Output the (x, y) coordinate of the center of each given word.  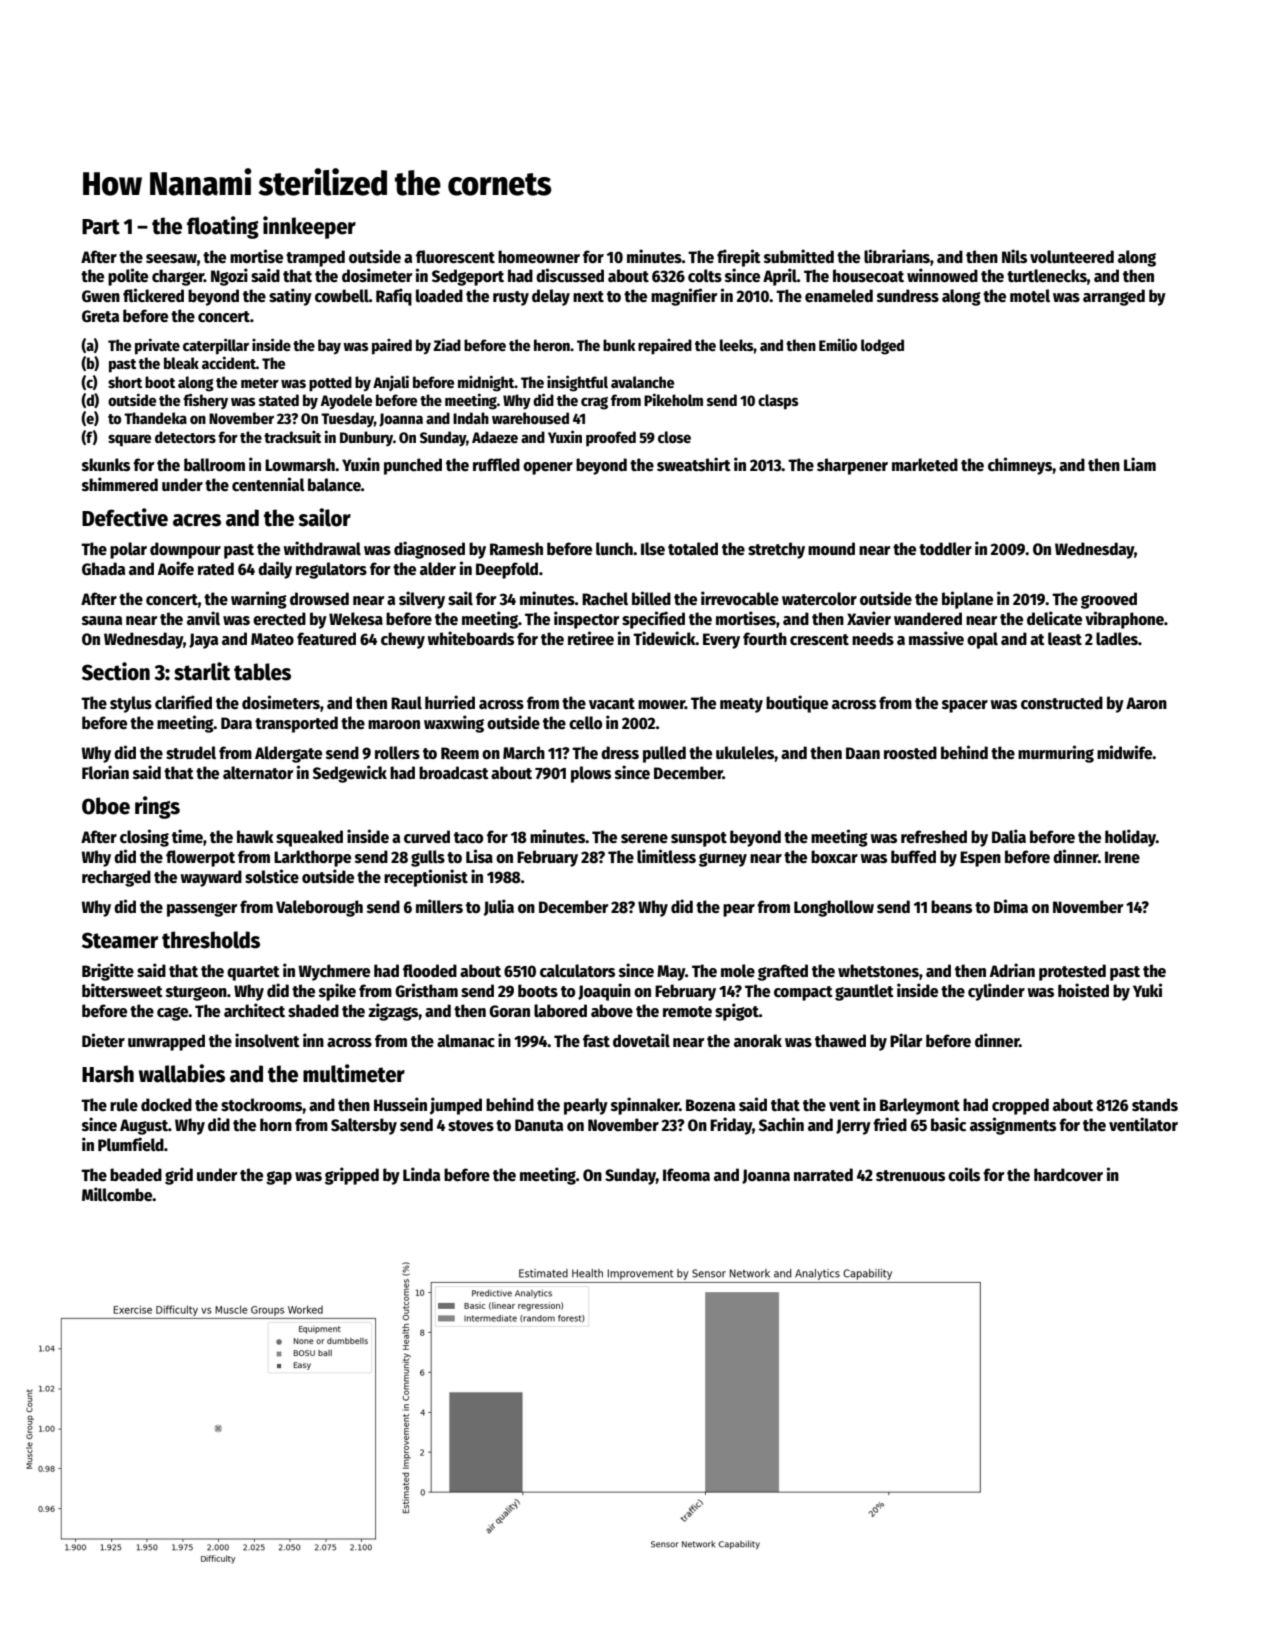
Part (101, 227)
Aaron (1146, 703)
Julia (499, 907)
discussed (570, 275)
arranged (1114, 297)
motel (1030, 296)
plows (591, 774)
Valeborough (319, 908)
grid (179, 1176)
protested (1072, 972)
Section (116, 671)
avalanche (642, 382)
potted (330, 384)
